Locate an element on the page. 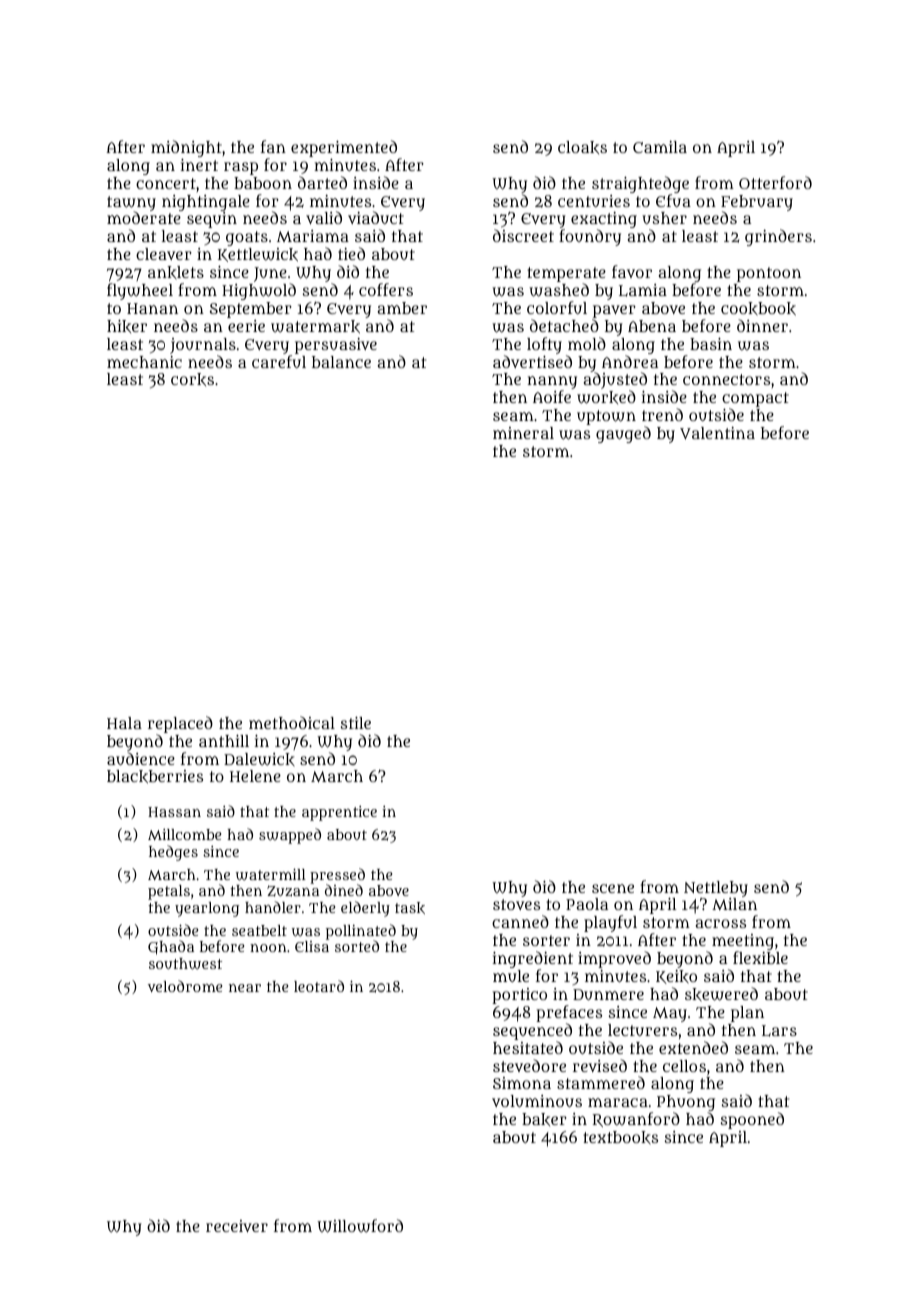 The image size is (924, 1311). baker is located at coordinates (544, 1119).
